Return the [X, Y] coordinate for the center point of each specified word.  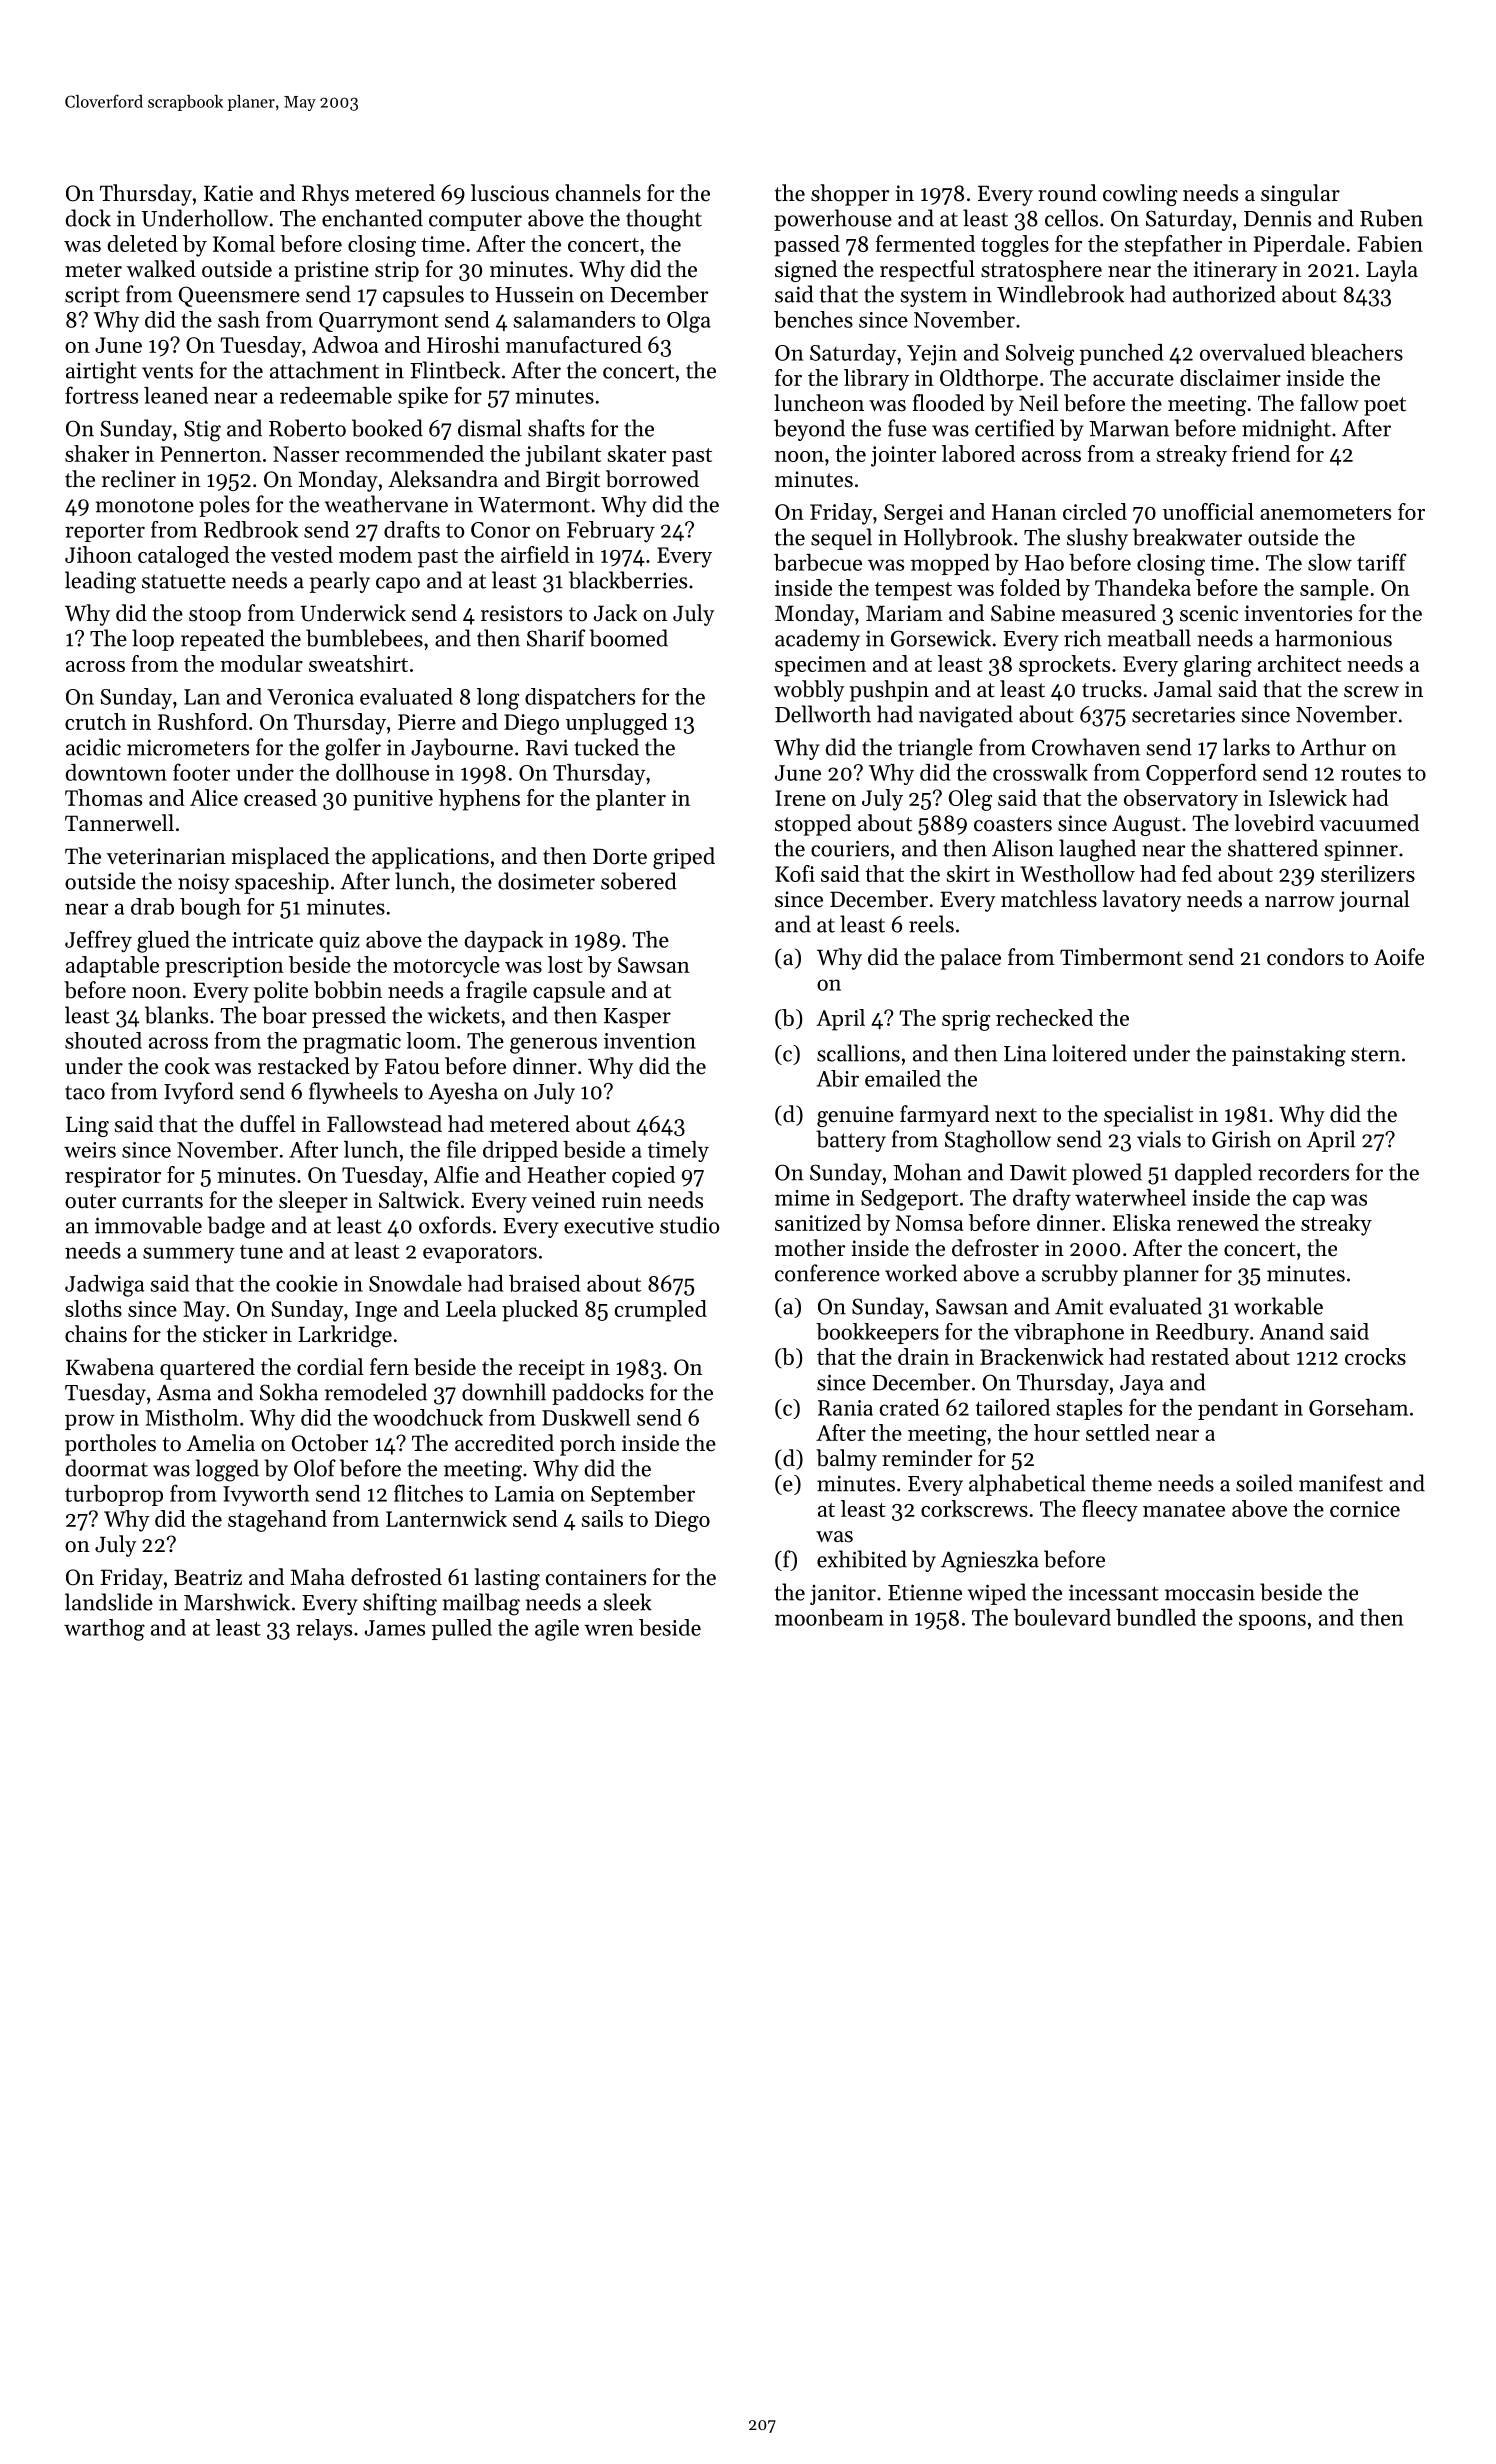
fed [1197, 873]
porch [588, 1445]
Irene [800, 798]
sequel [841, 539]
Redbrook [251, 529]
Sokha [289, 1392]
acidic [93, 747]
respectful [927, 271]
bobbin [348, 990]
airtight [101, 372]
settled [1118, 1432]
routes [1371, 774]
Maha [318, 1576]
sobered [639, 881]
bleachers [1357, 352]
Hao [1044, 563]
